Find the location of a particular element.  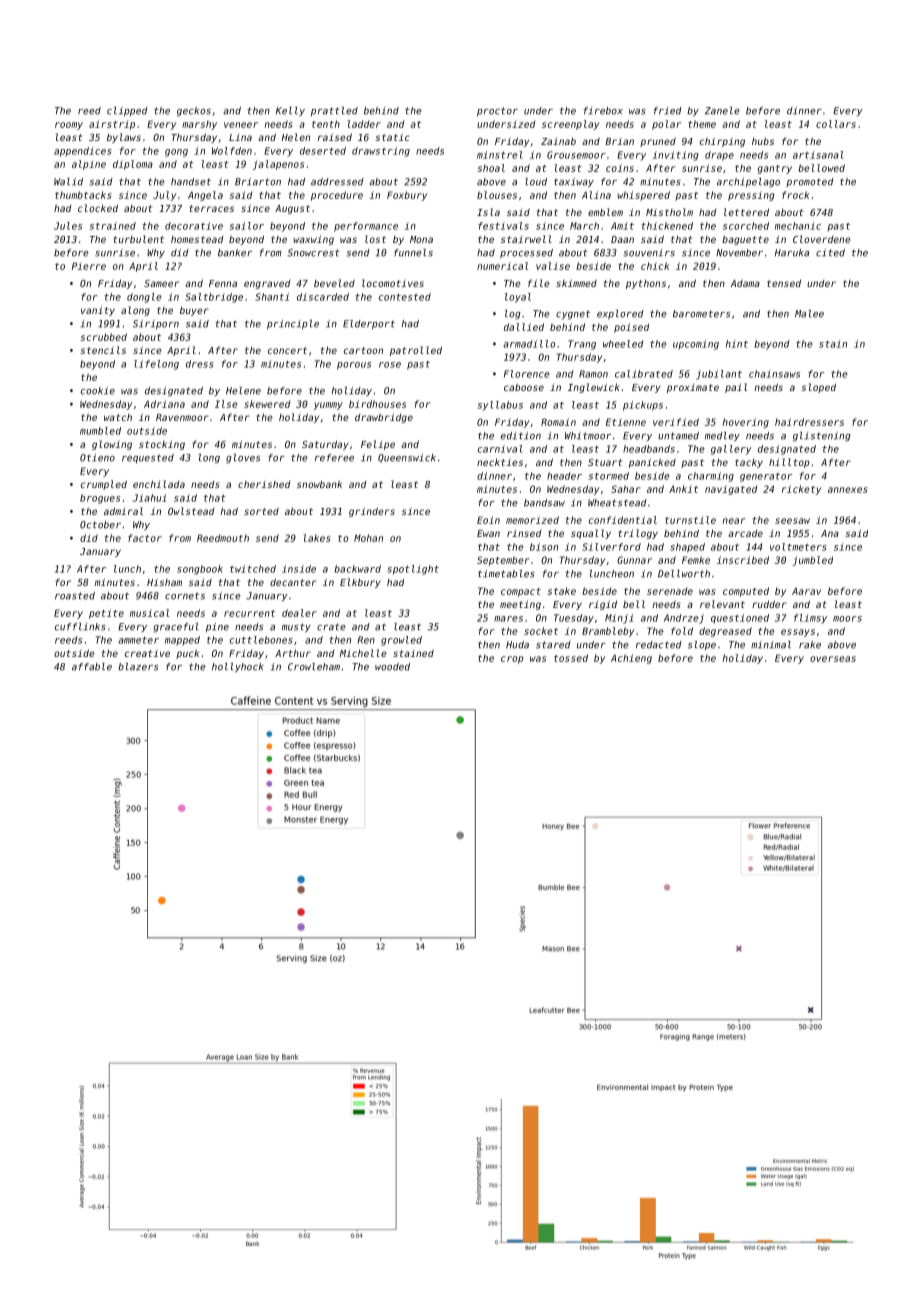

wooded is located at coordinates (392, 667).
